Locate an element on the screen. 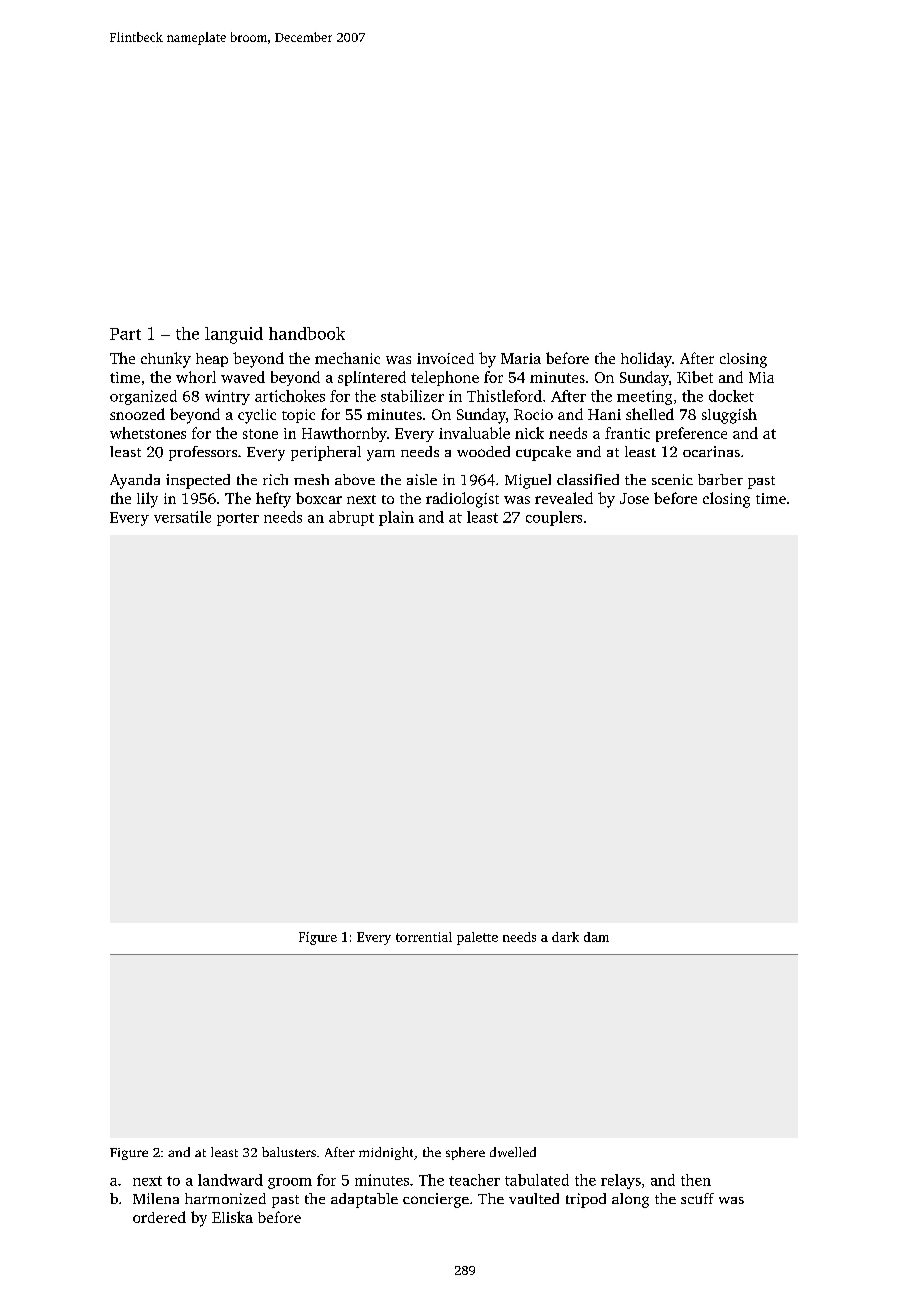 The image size is (908, 1316). palette is located at coordinates (477, 938).
